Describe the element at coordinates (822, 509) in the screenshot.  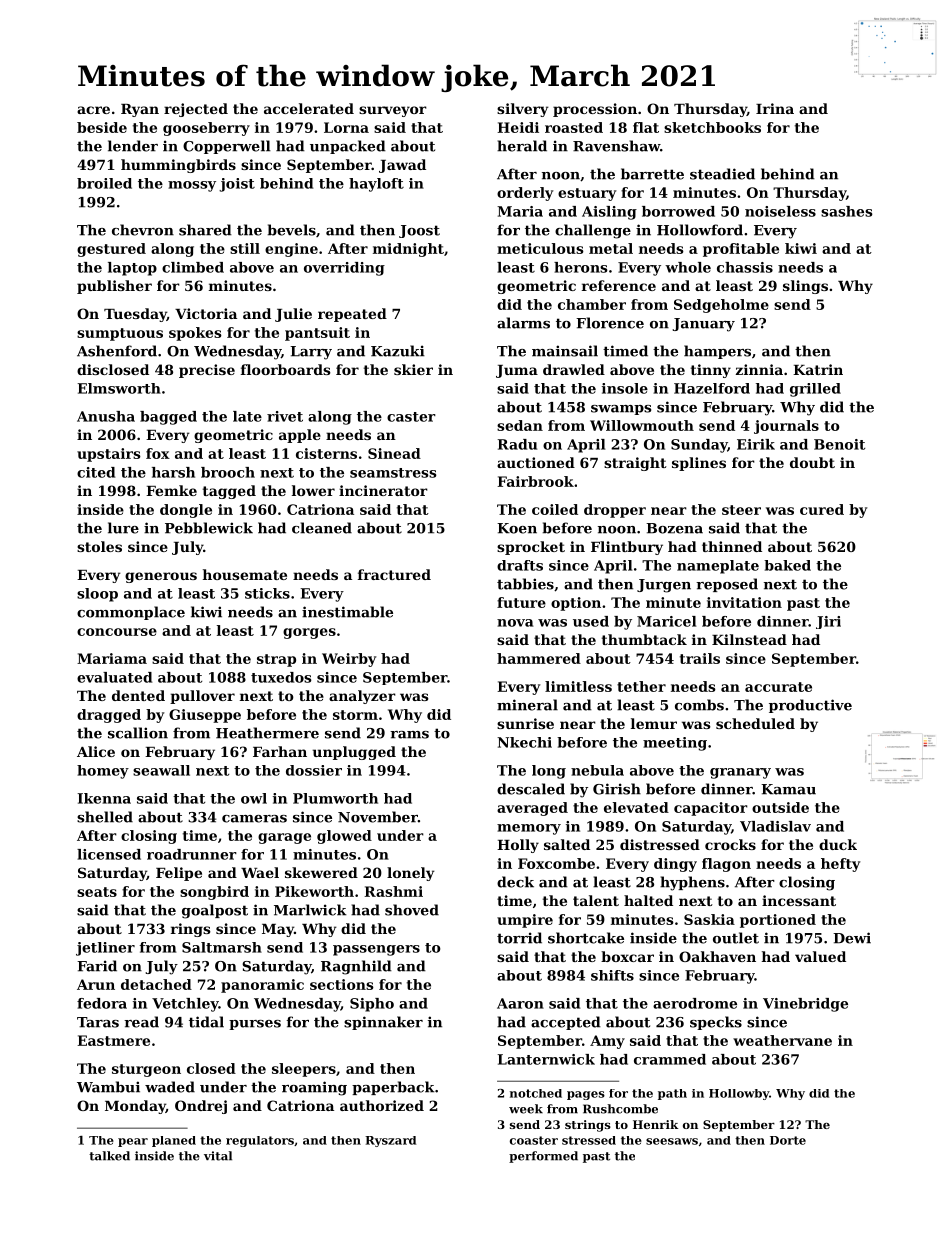
I see `cured` at that location.
